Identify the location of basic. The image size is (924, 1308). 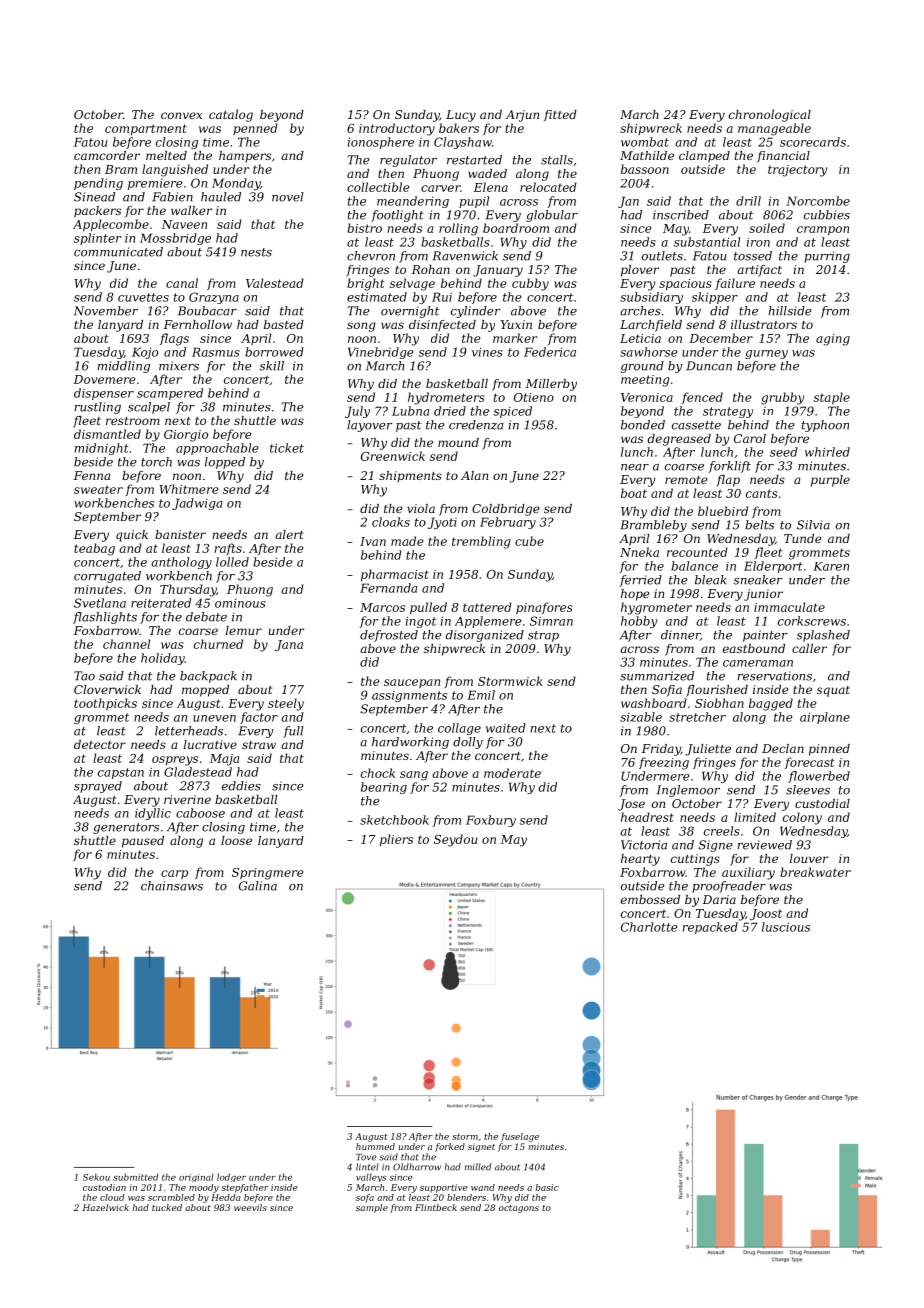
(547, 1187).
